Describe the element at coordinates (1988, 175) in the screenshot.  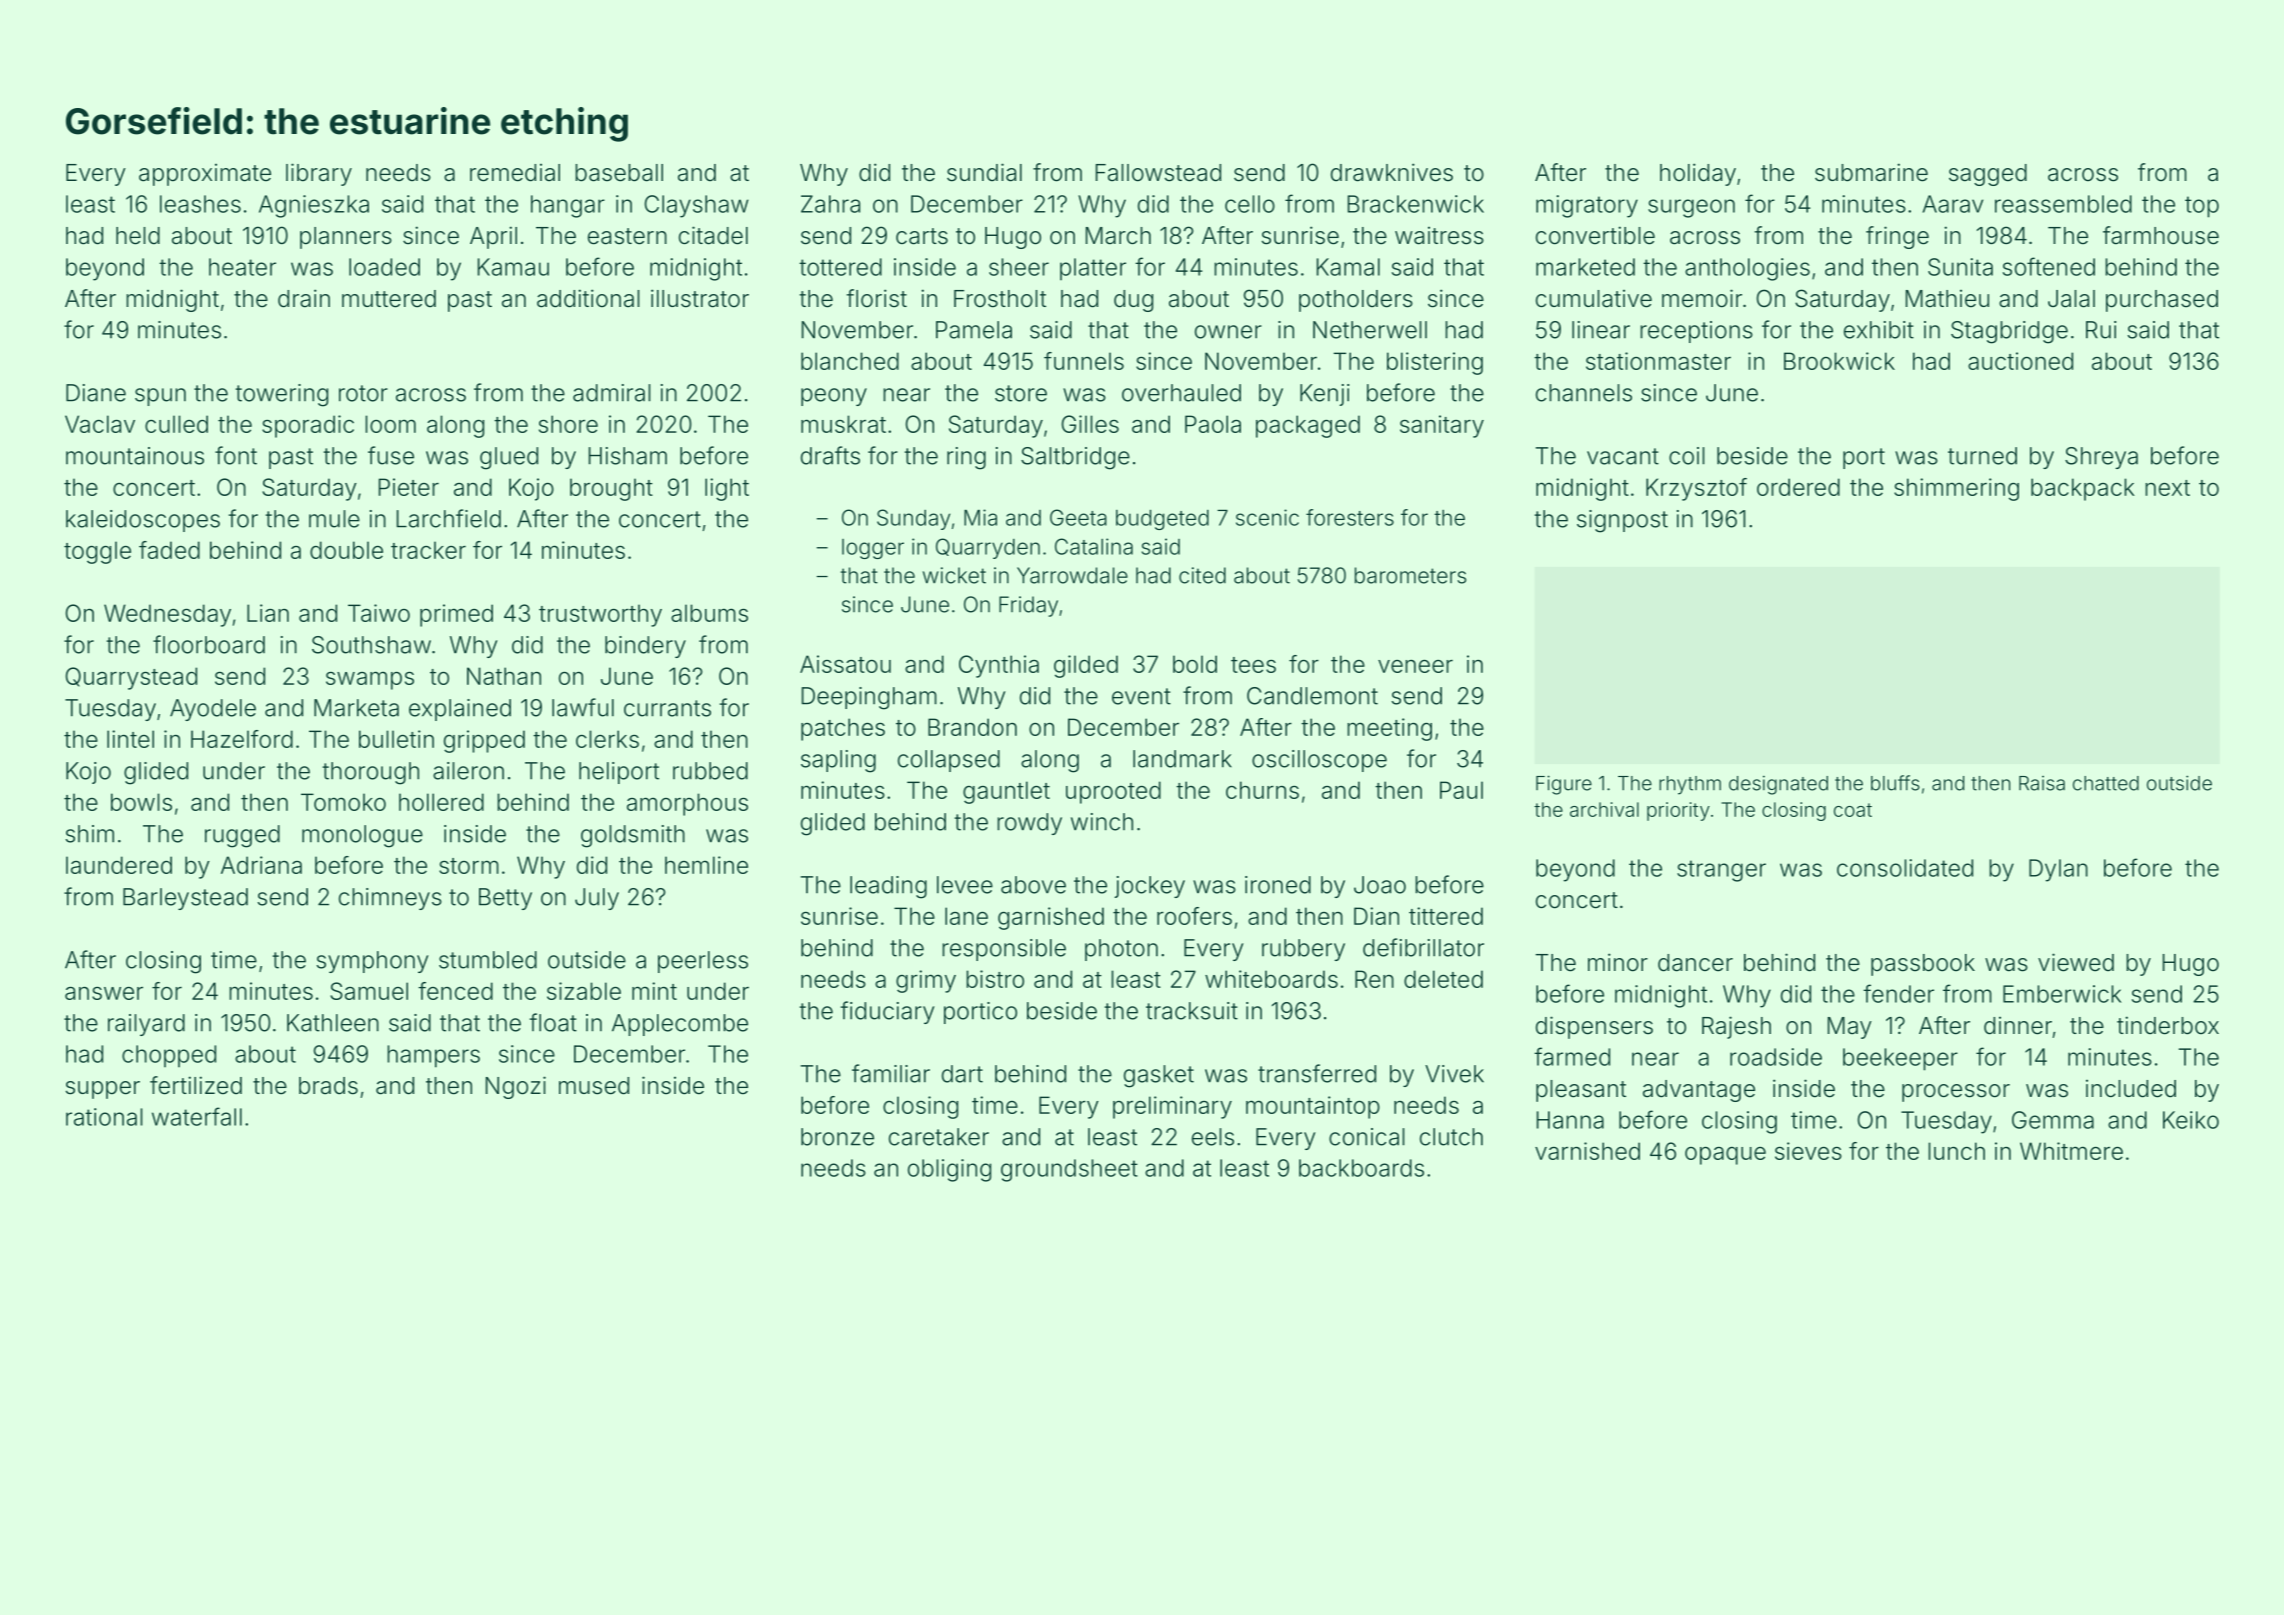
I see `sagged` at that location.
